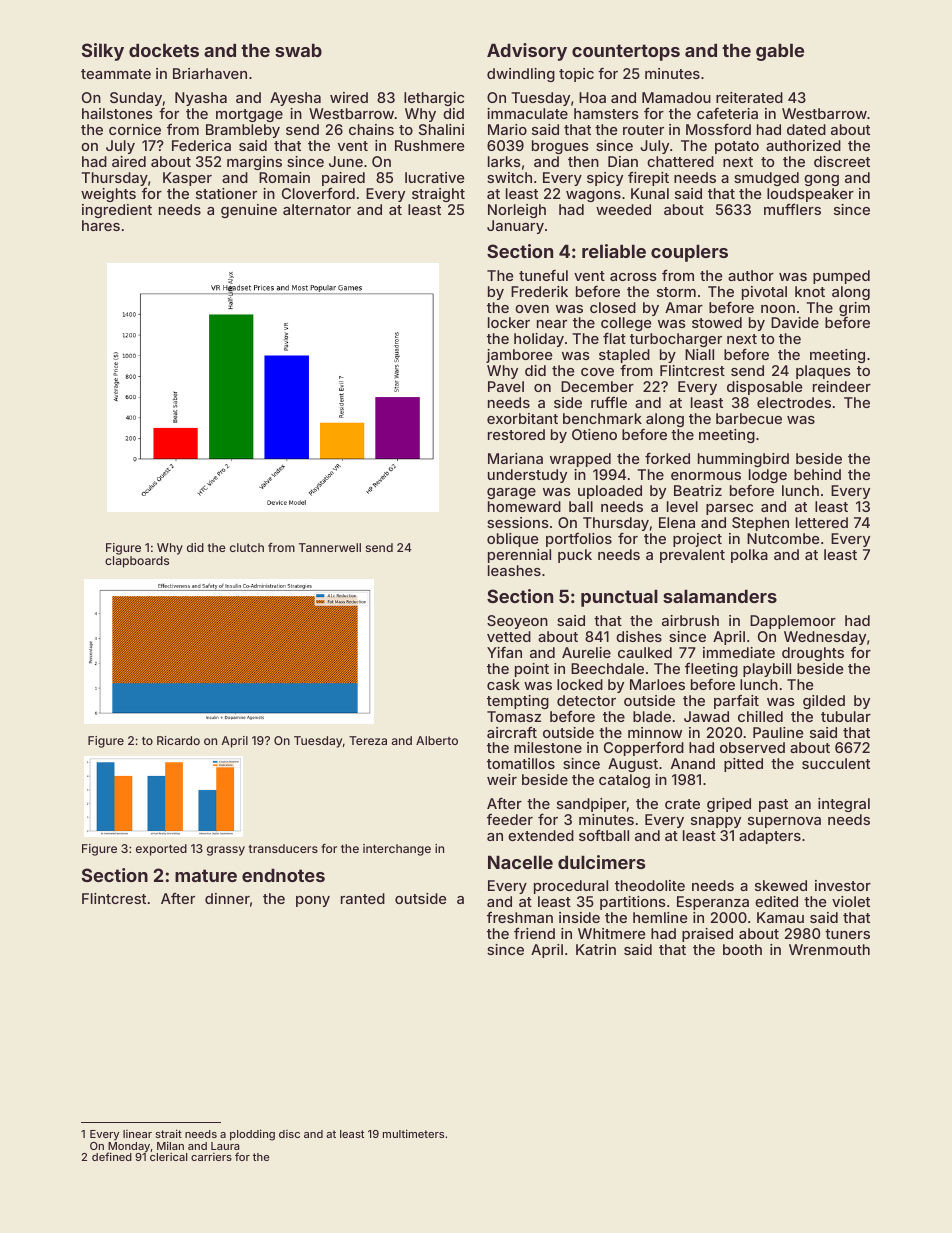  What do you see at coordinates (518, 522) in the screenshot?
I see `sessions` at bounding box center [518, 522].
